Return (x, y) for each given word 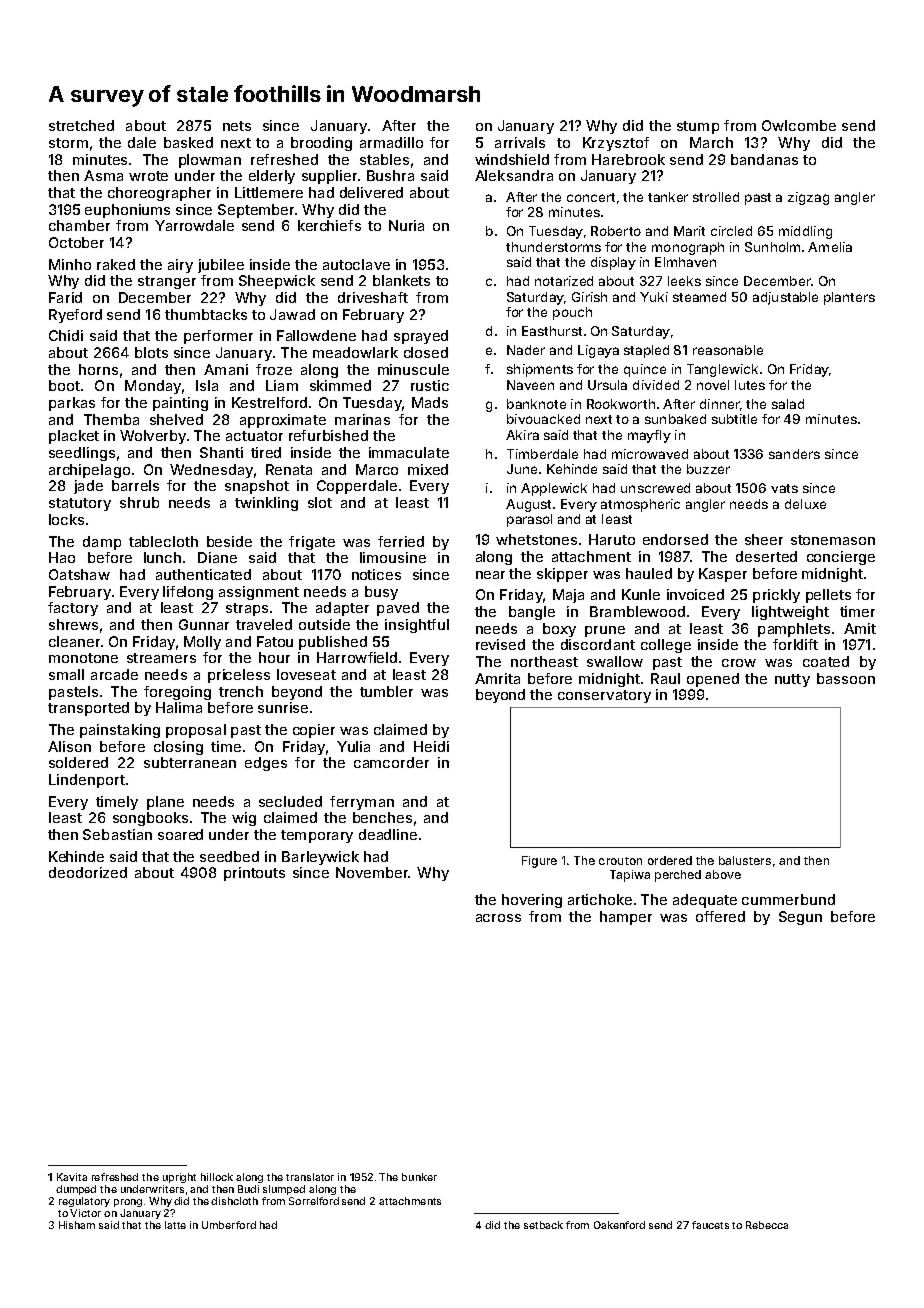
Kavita (72, 1177)
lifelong (188, 593)
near (490, 575)
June (522, 469)
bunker (419, 1177)
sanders (794, 454)
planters (849, 298)
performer (218, 337)
